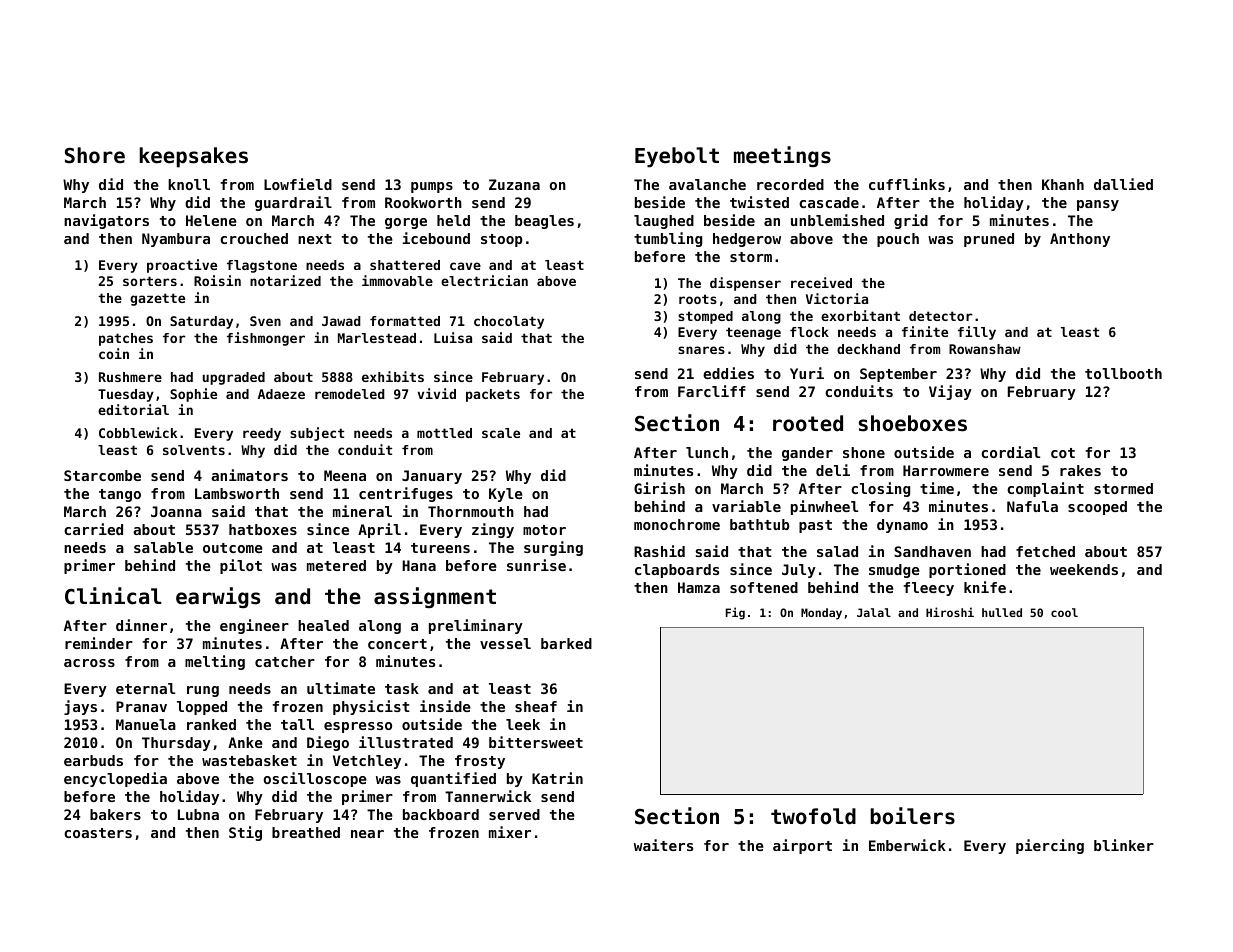  Describe the element at coordinates (89, 663) in the screenshot. I see `across` at that location.
